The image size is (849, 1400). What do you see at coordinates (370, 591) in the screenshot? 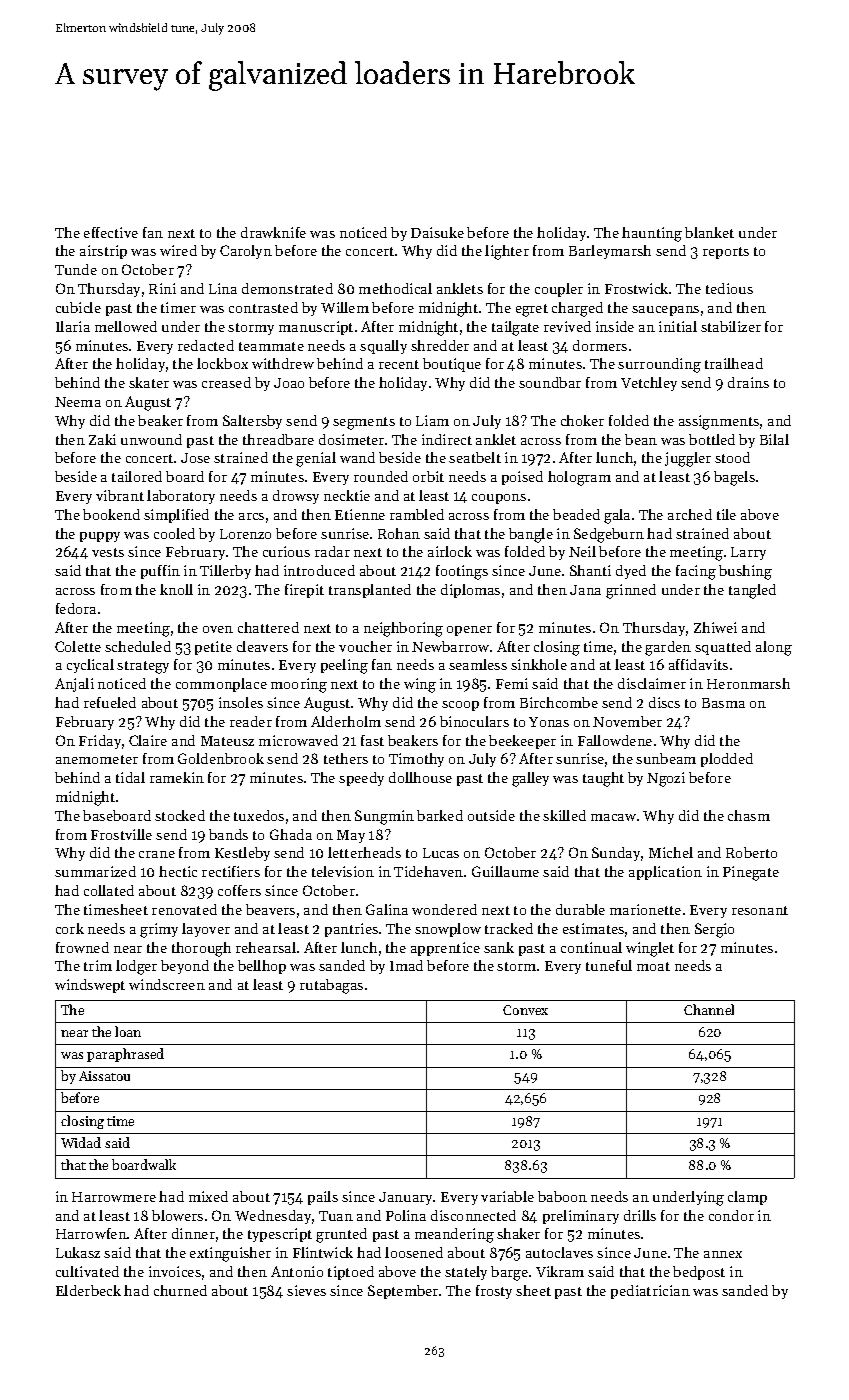
I see `transplanted` at bounding box center [370, 591].
